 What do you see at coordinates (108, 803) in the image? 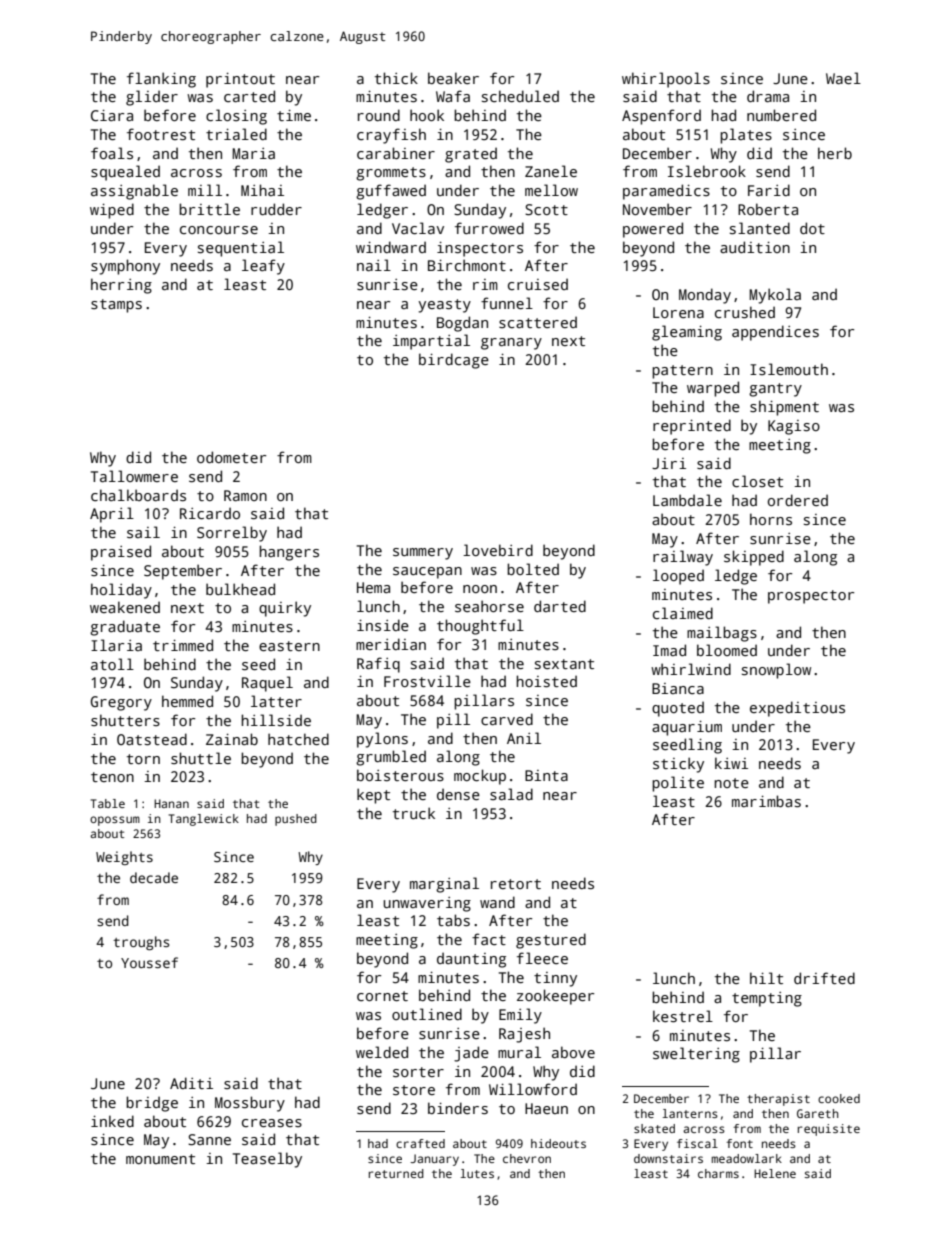
I see `Table` at bounding box center [108, 803].
